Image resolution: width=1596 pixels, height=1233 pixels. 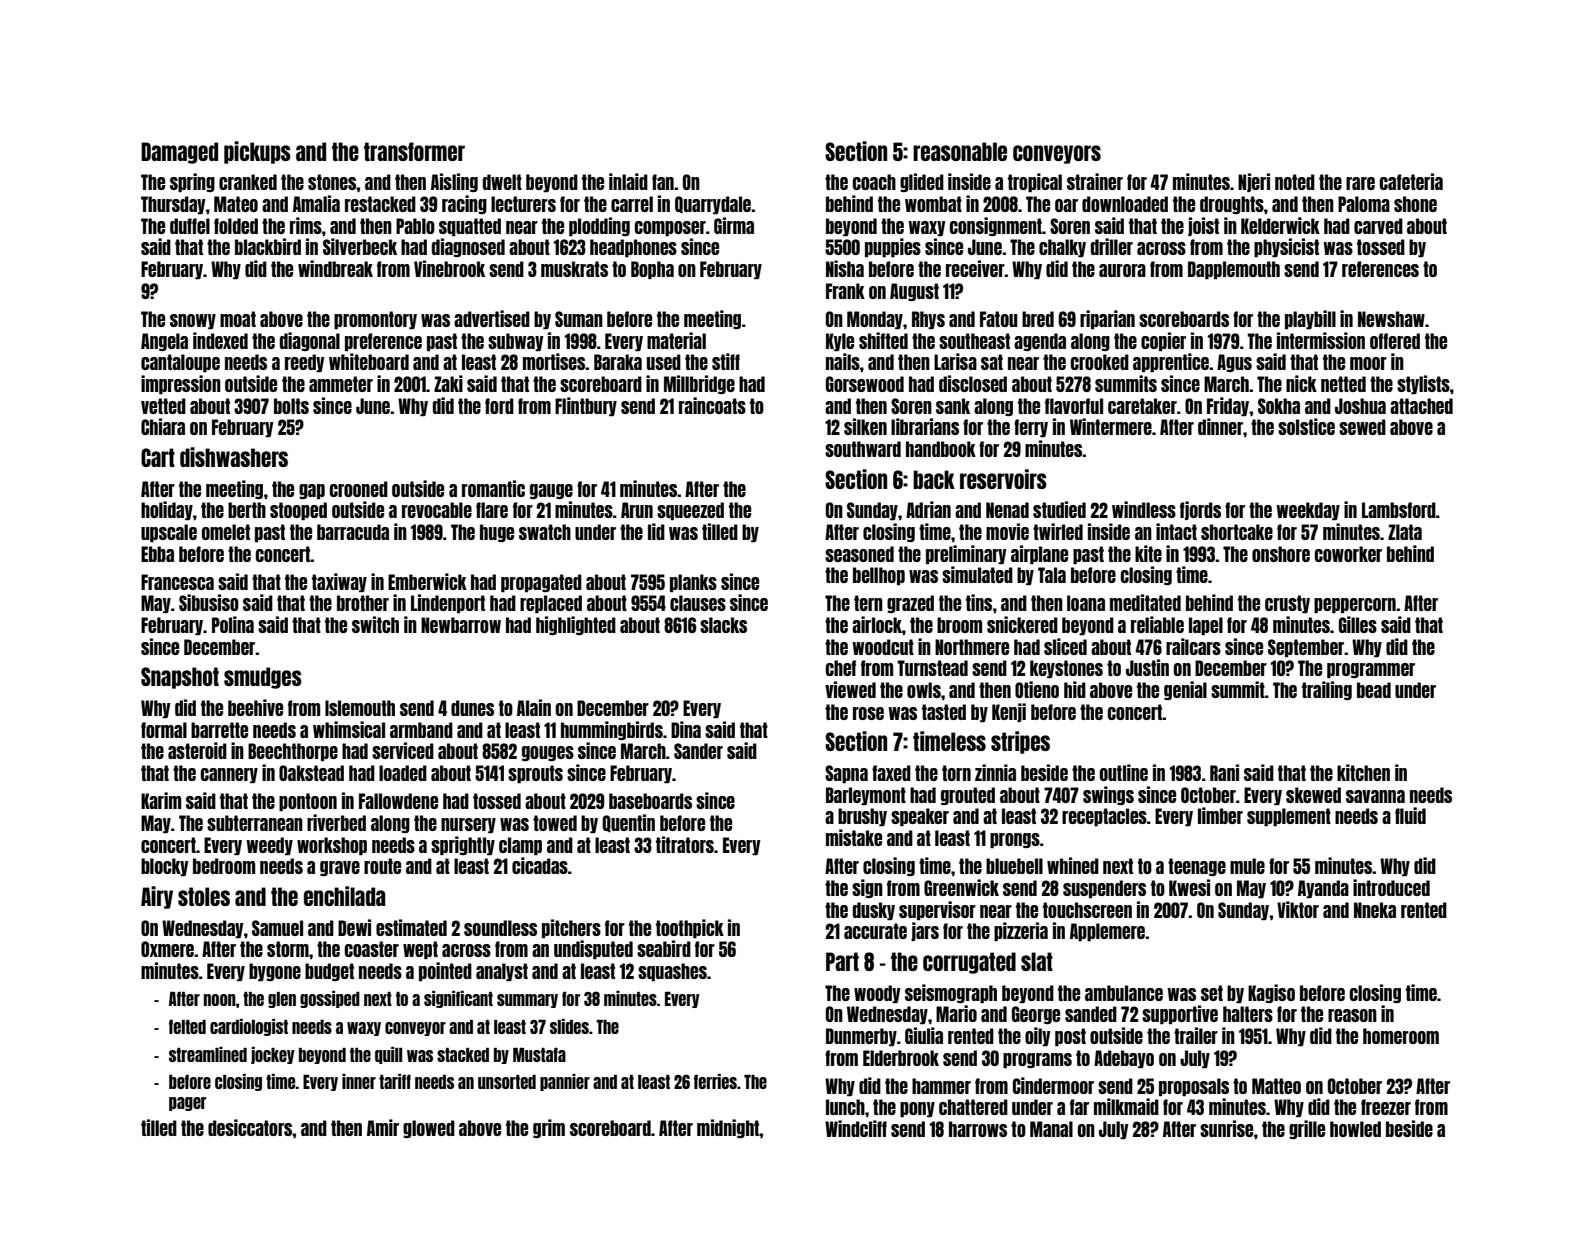 I want to click on skewed, so click(x=1313, y=795).
